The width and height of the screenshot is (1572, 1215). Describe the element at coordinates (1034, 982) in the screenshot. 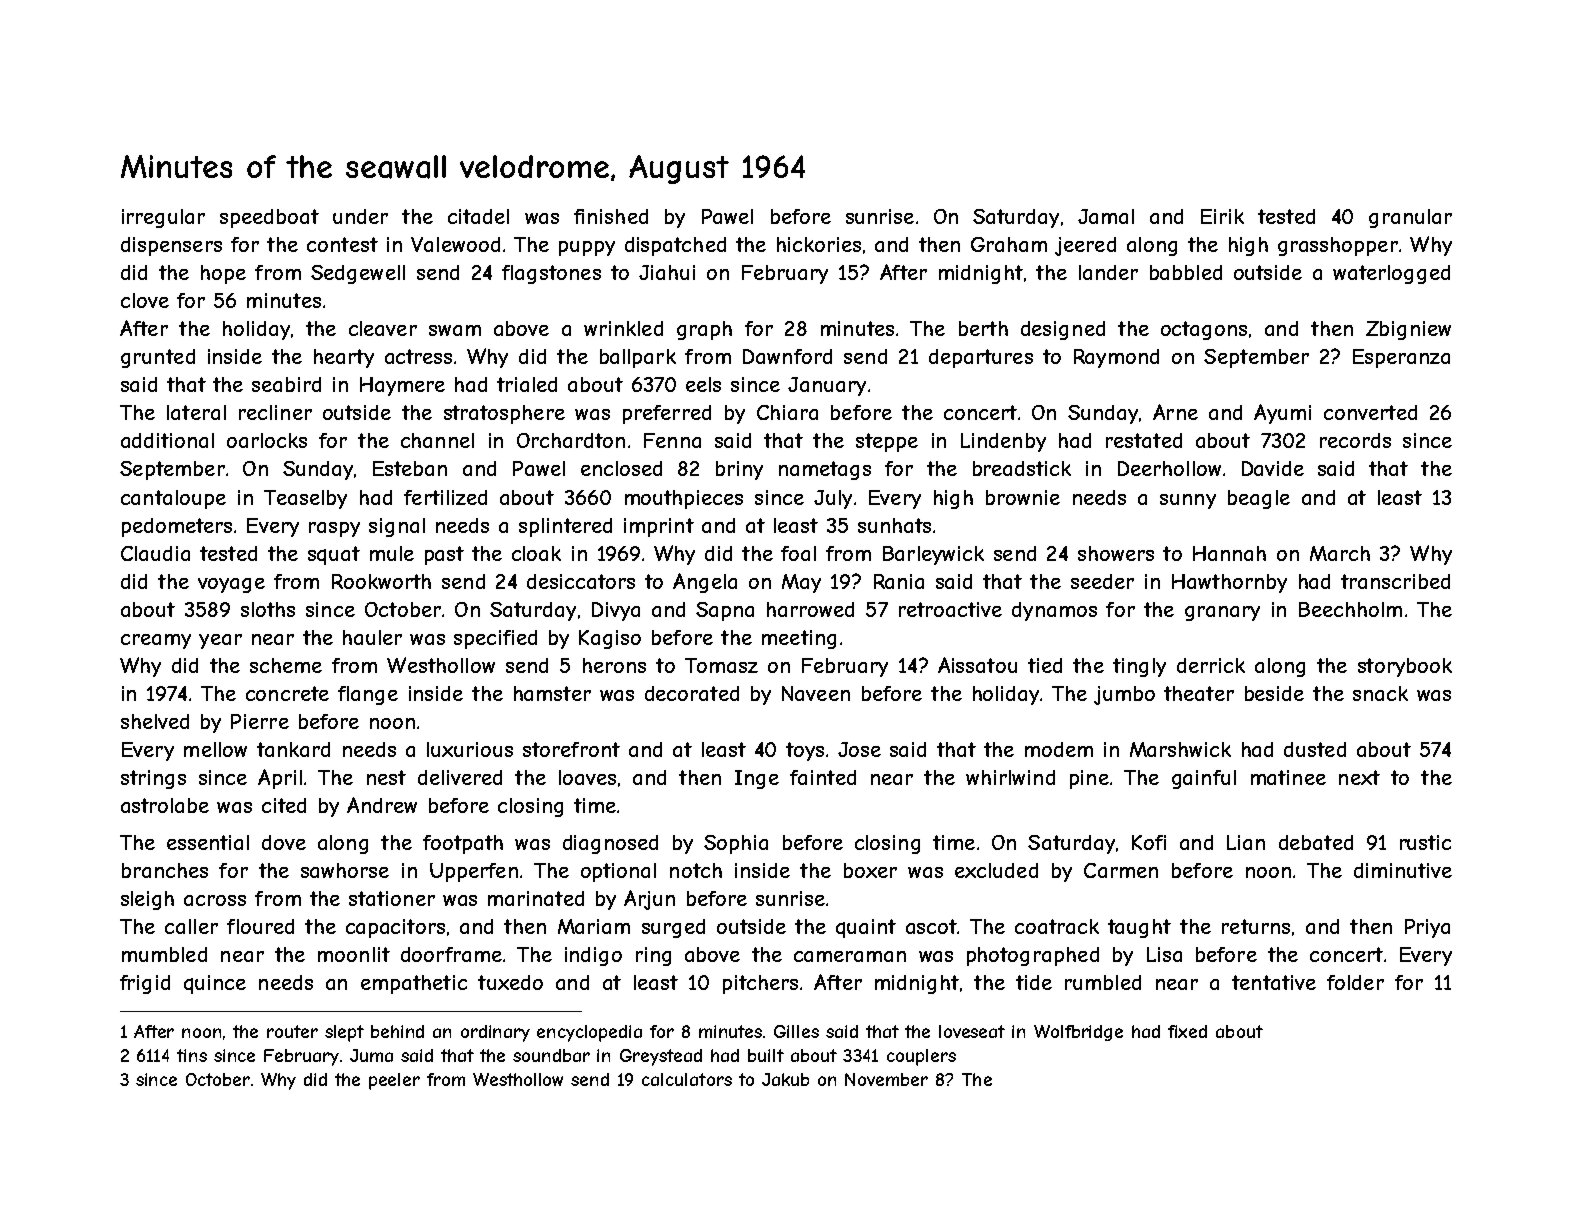

I see `tide` at that location.
